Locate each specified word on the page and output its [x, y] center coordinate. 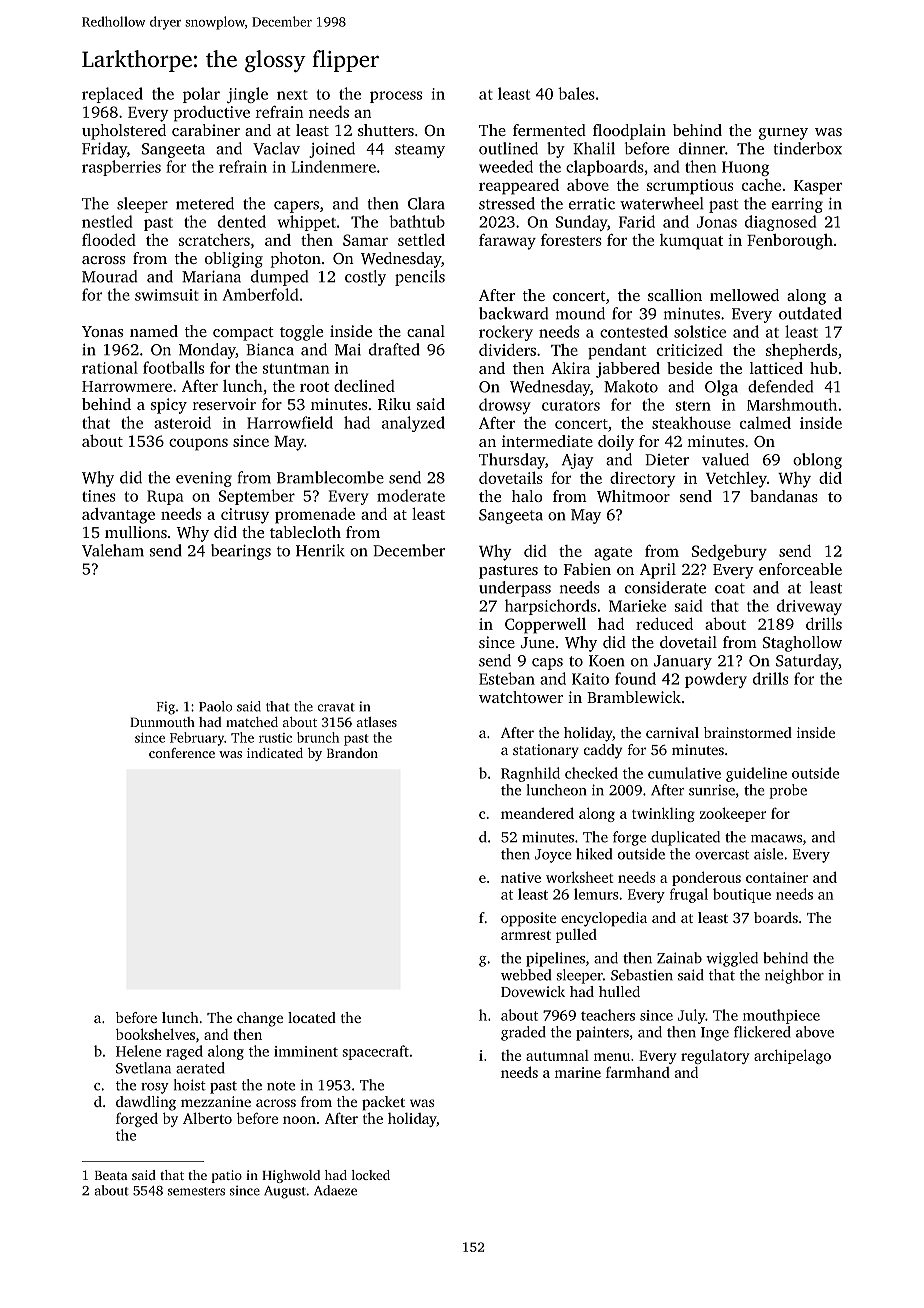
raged [184, 1052]
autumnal [557, 1055]
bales [576, 93]
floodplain [629, 132]
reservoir [224, 404]
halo [527, 496]
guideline [756, 774]
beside [689, 368]
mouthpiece [781, 1016]
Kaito [590, 679]
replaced [112, 95]
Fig [166, 708]
